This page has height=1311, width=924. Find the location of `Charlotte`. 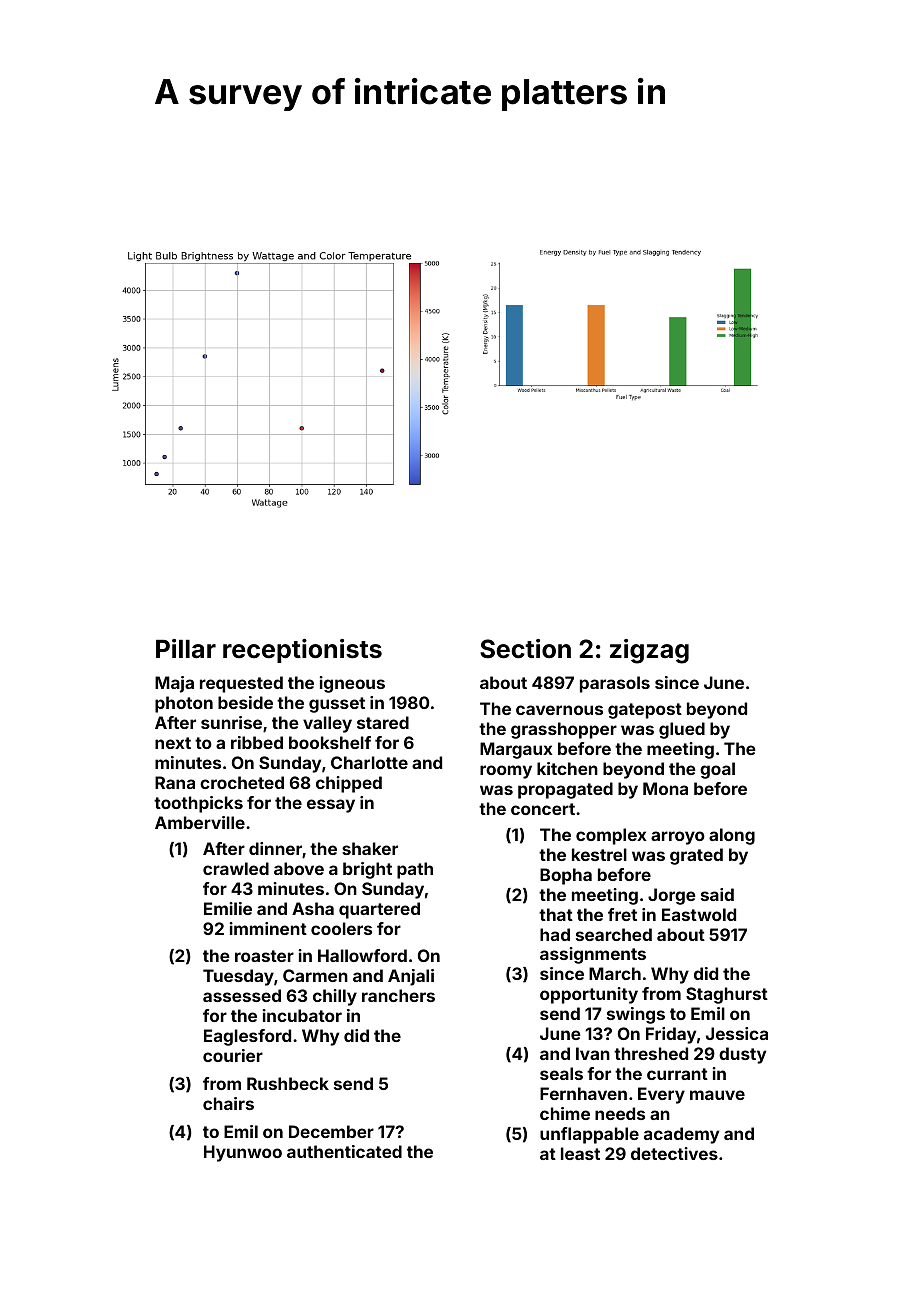

Charlotte is located at coordinates (369, 762).
